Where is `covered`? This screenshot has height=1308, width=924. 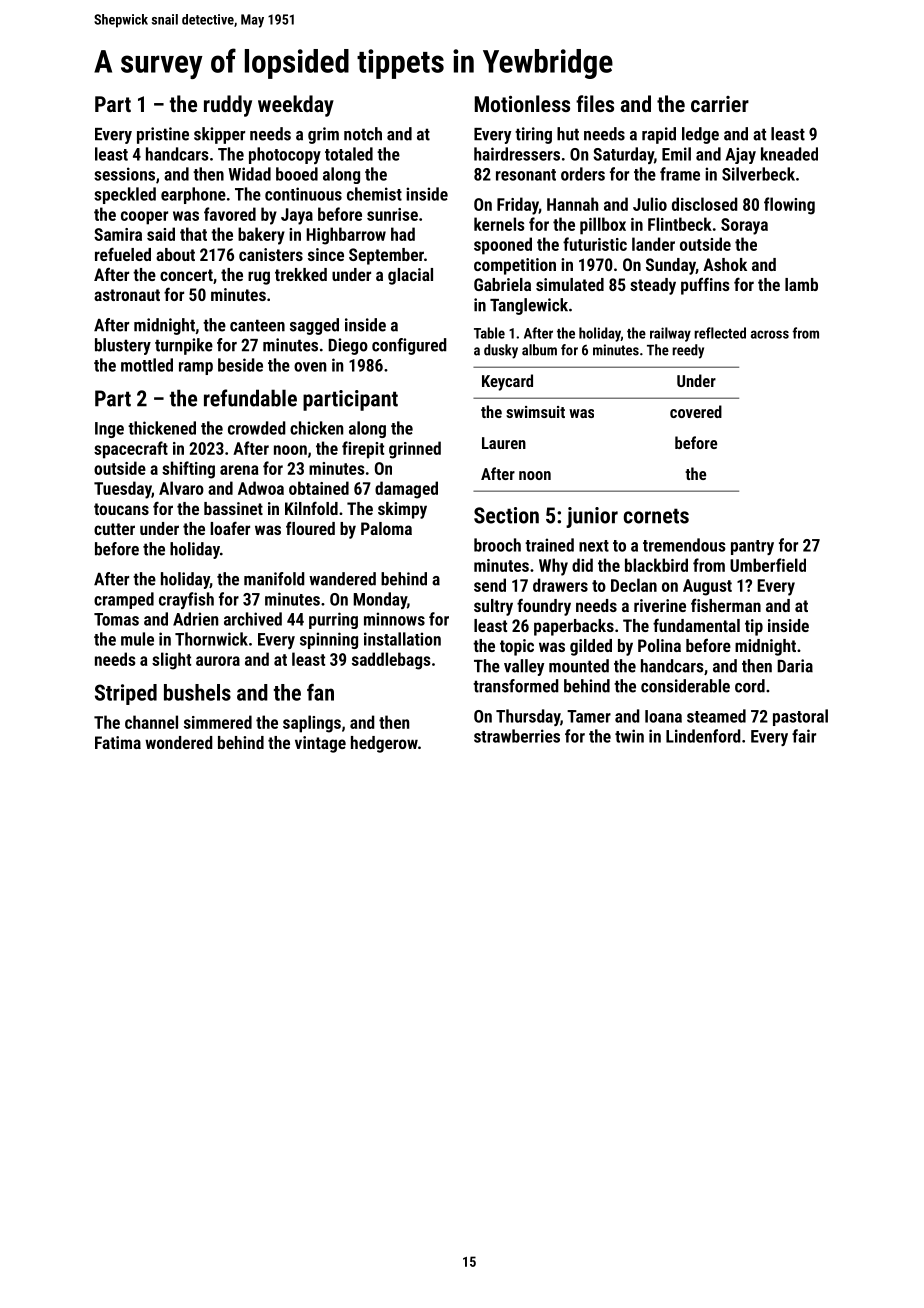 covered is located at coordinates (696, 411).
